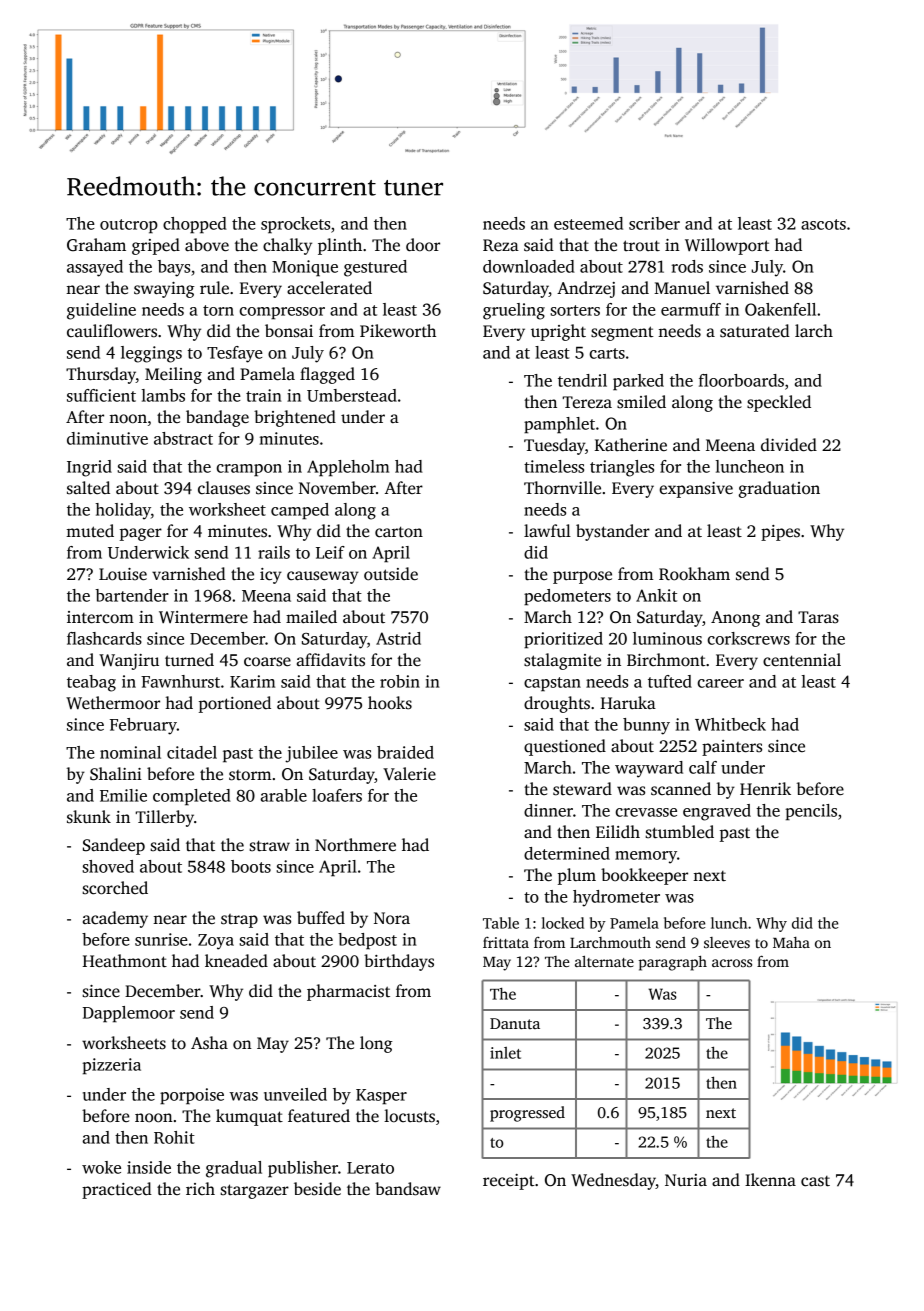 This screenshot has width=924, height=1311. What do you see at coordinates (329, 288) in the screenshot?
I see `accelerated` at bounding box center [329, 288].
